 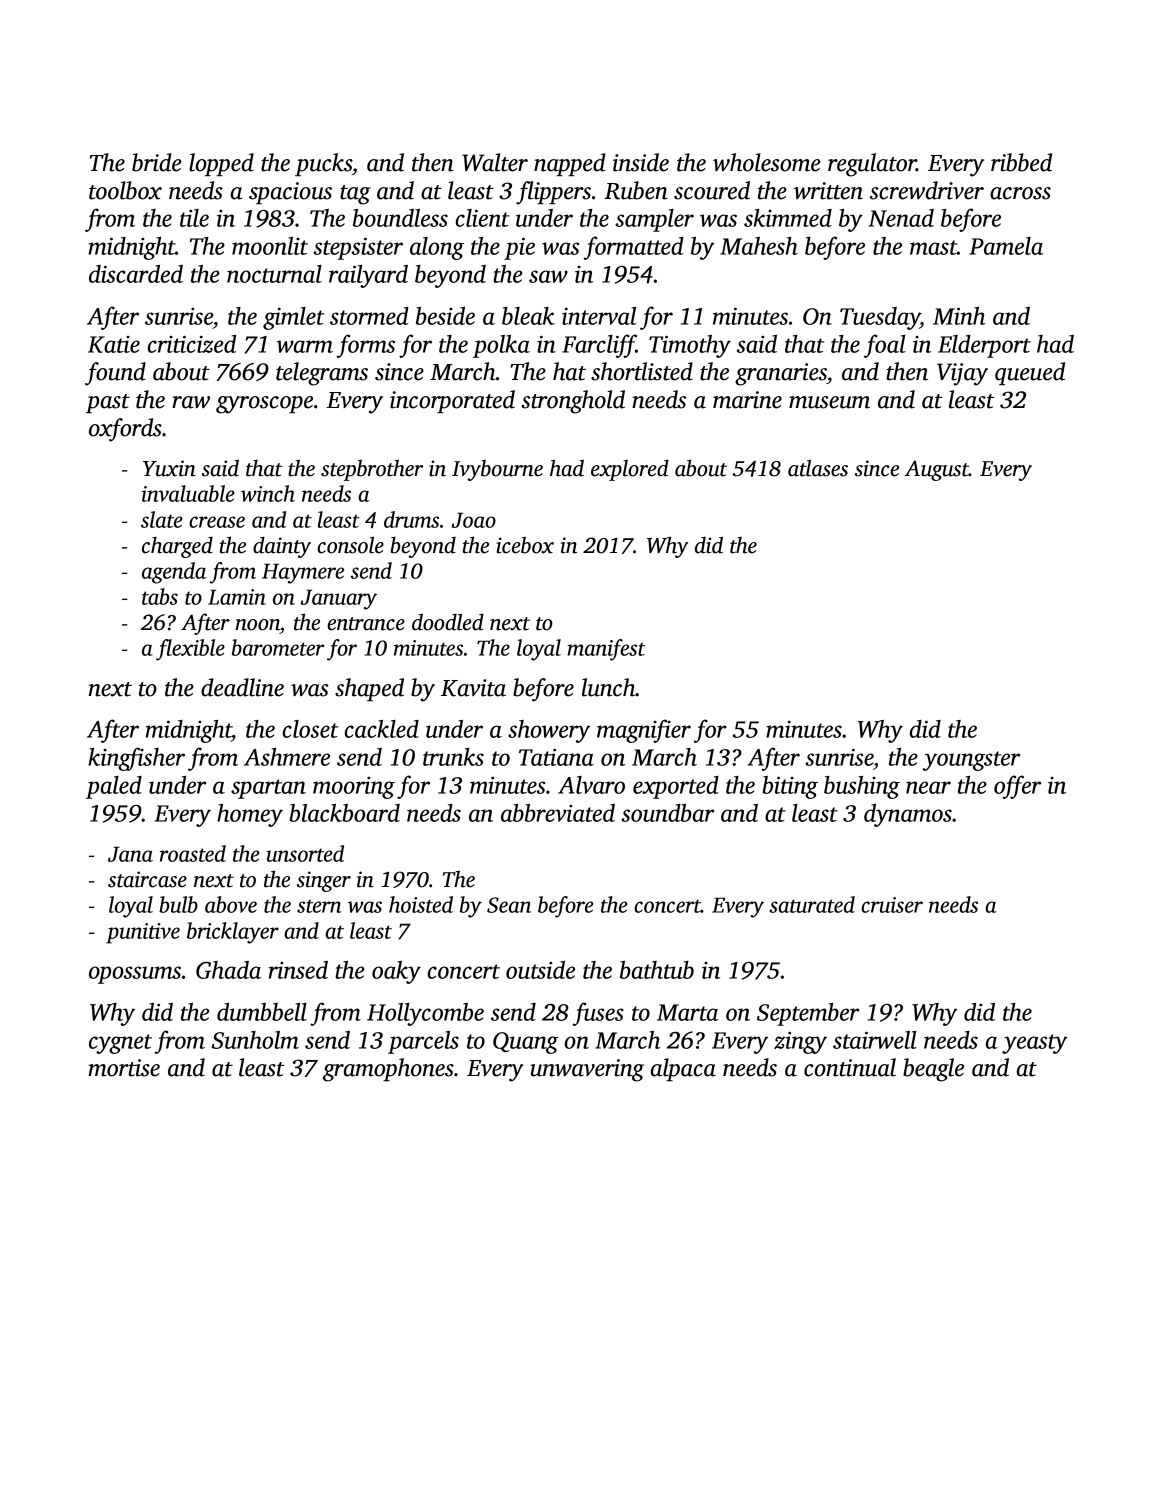 What do you see at coordinates (135, 975) in the document?
I see `opossums` at bounding box center [135, 975].
